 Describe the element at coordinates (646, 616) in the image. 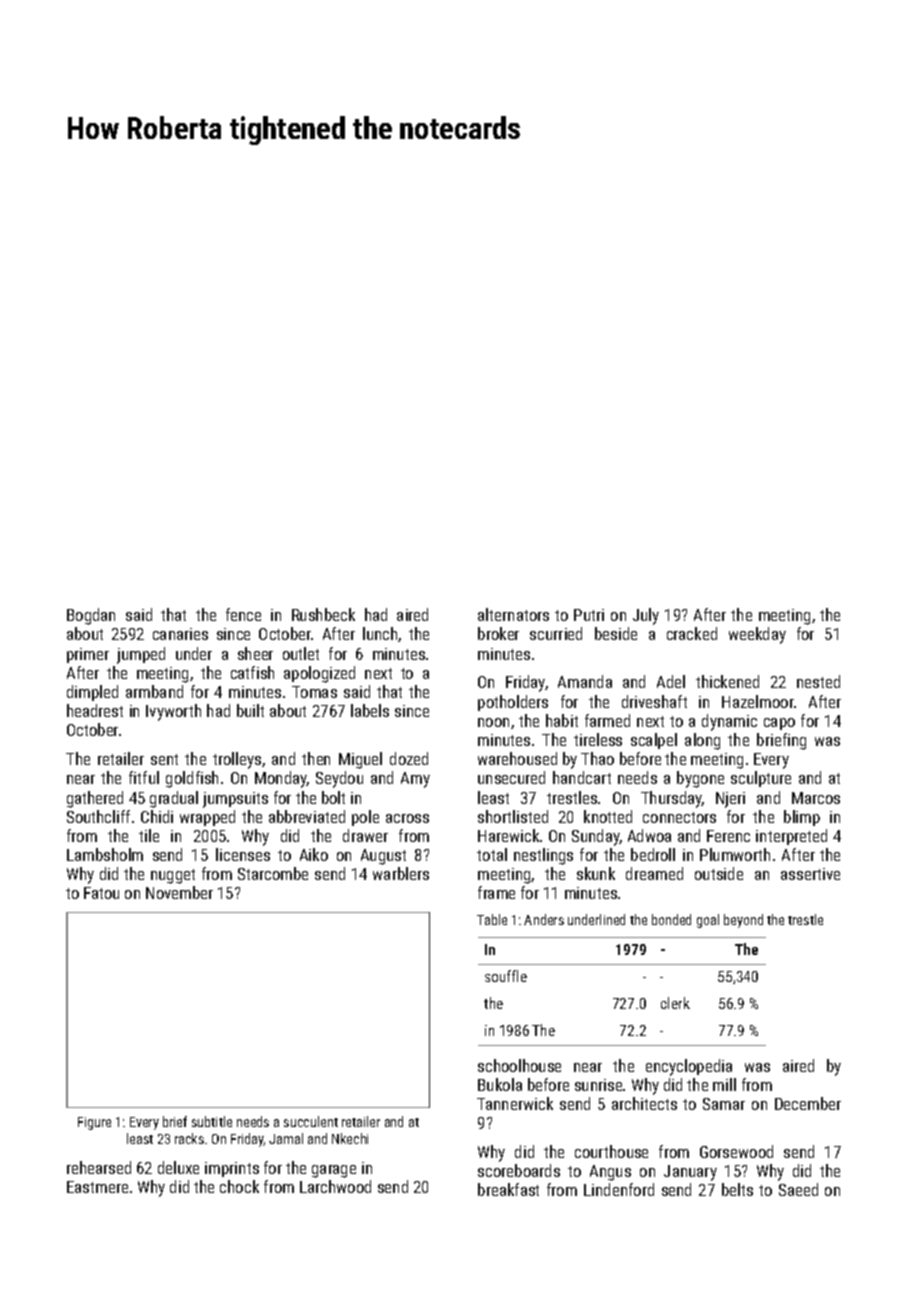

I see `July` at that location.
